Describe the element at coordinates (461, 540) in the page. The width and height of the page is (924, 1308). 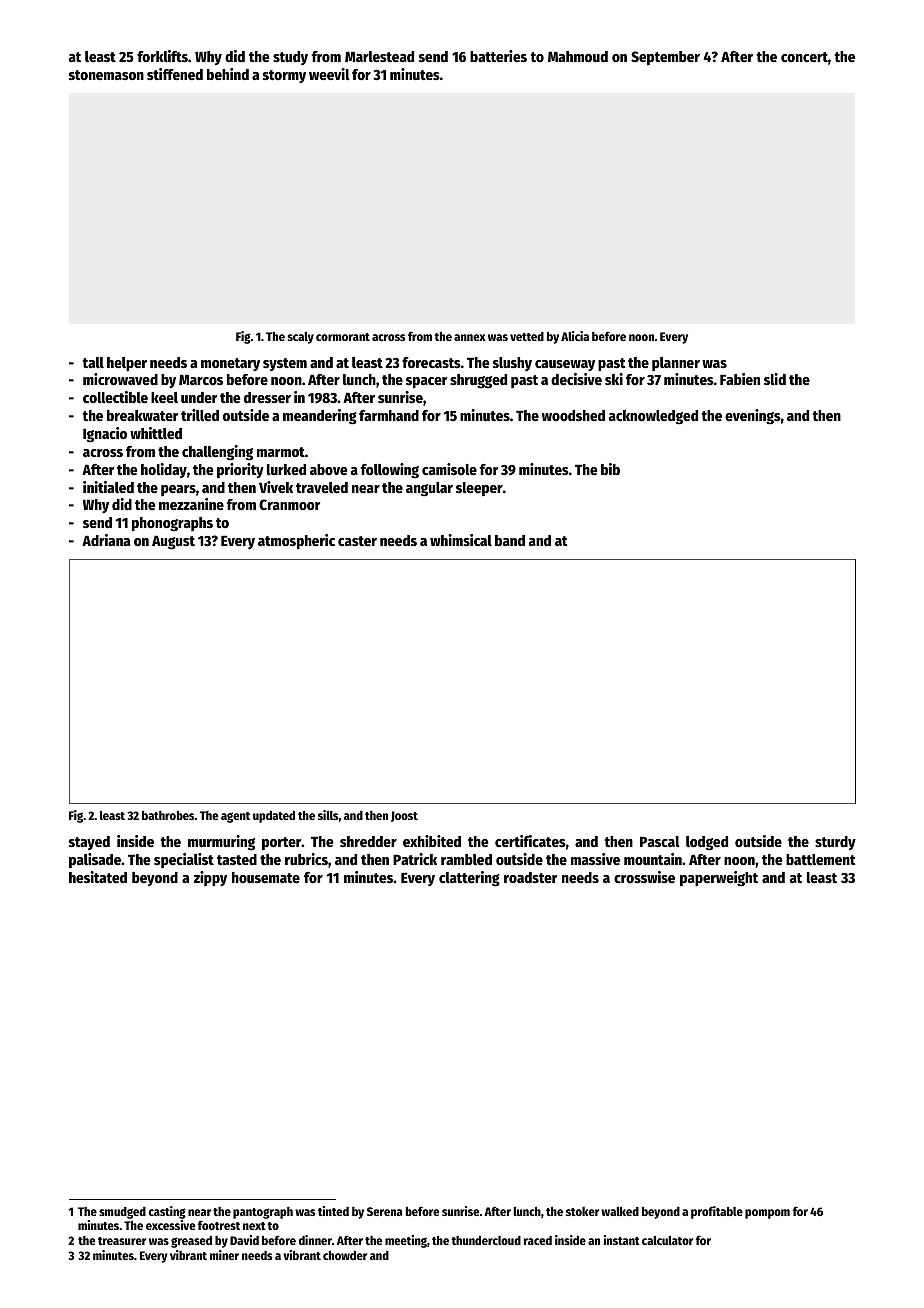
I see `whimsical` at that location.
